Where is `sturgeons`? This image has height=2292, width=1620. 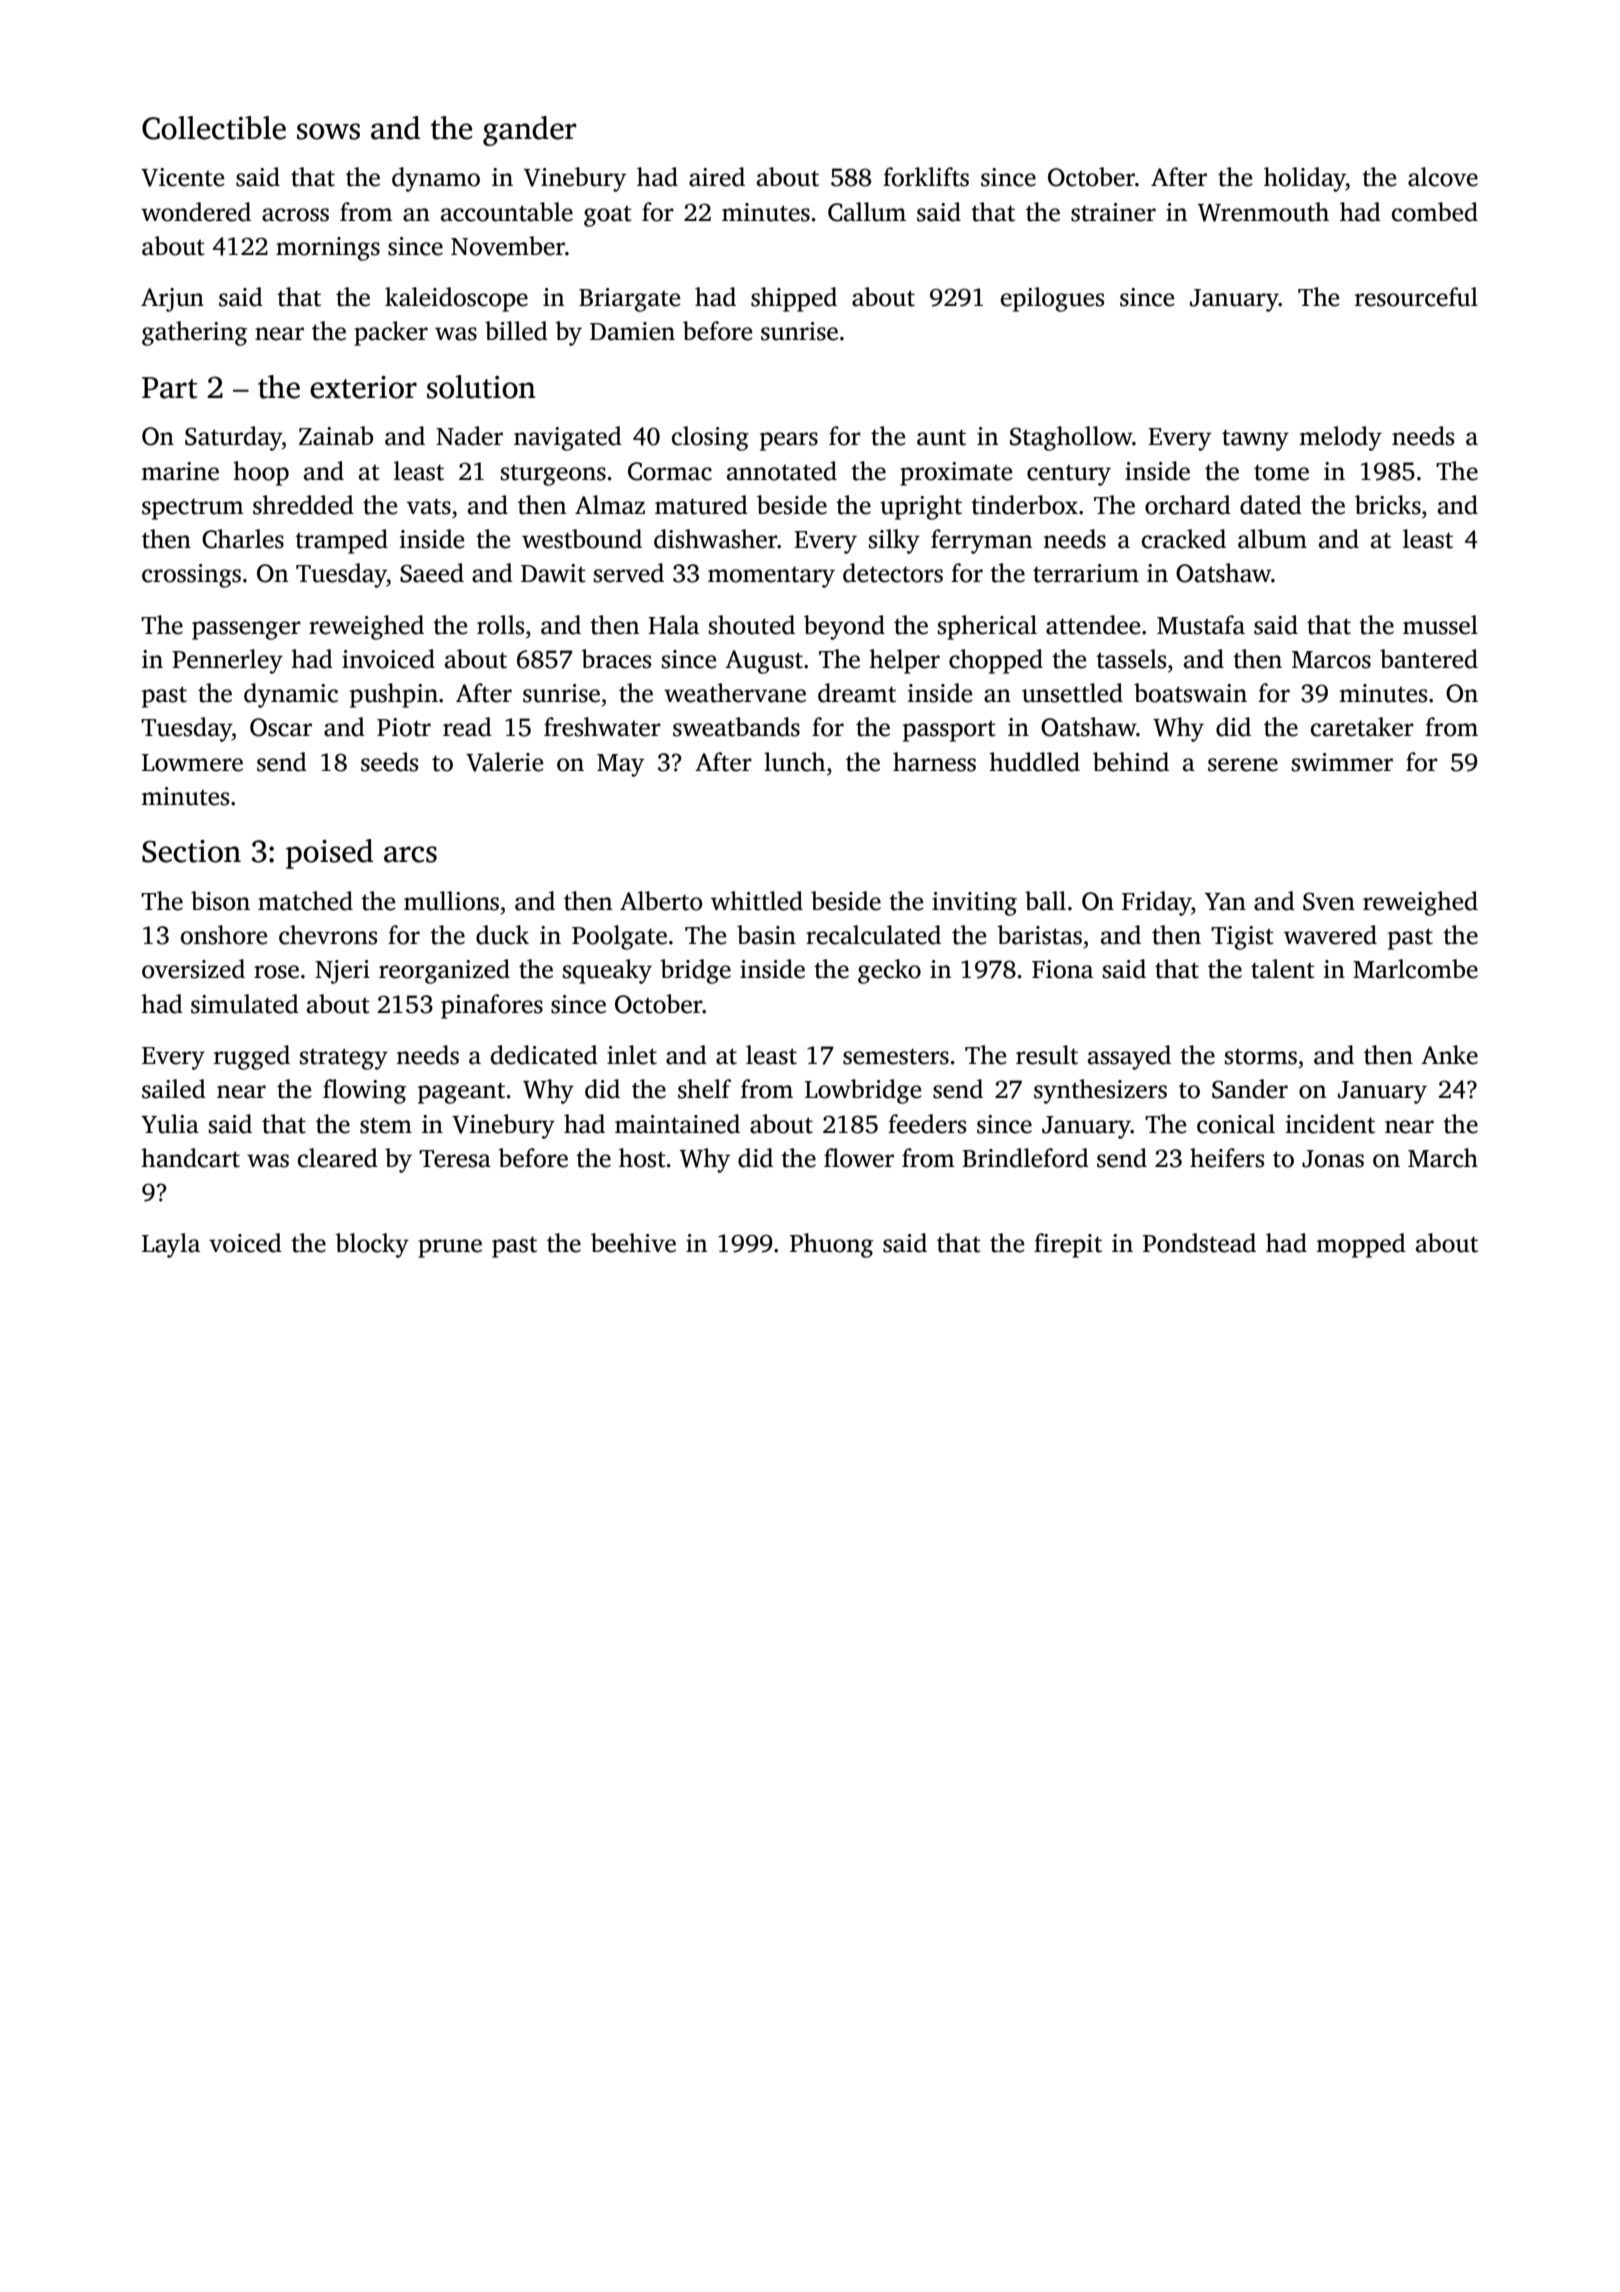 sturgeons is located at coordinates (553, 475).
